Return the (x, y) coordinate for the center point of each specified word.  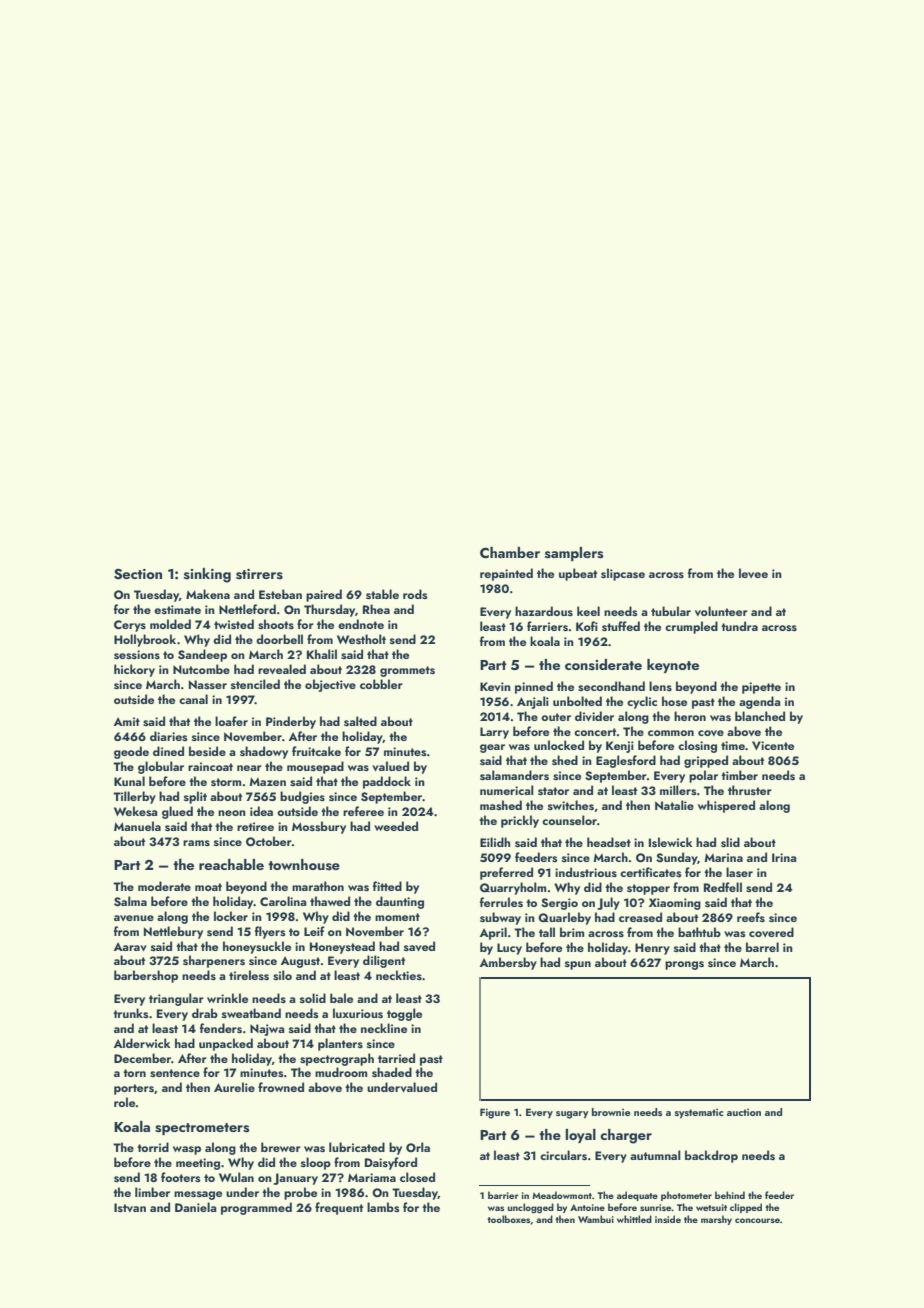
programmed (256, 1208)
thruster (750, 790)
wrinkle (227, 998)
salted (360, 721)
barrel (762, 947)
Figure (495, 1113)
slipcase (623, 574)
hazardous (544, 611)
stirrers (259, 574)
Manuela (137, 826)
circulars (563, 1155)
